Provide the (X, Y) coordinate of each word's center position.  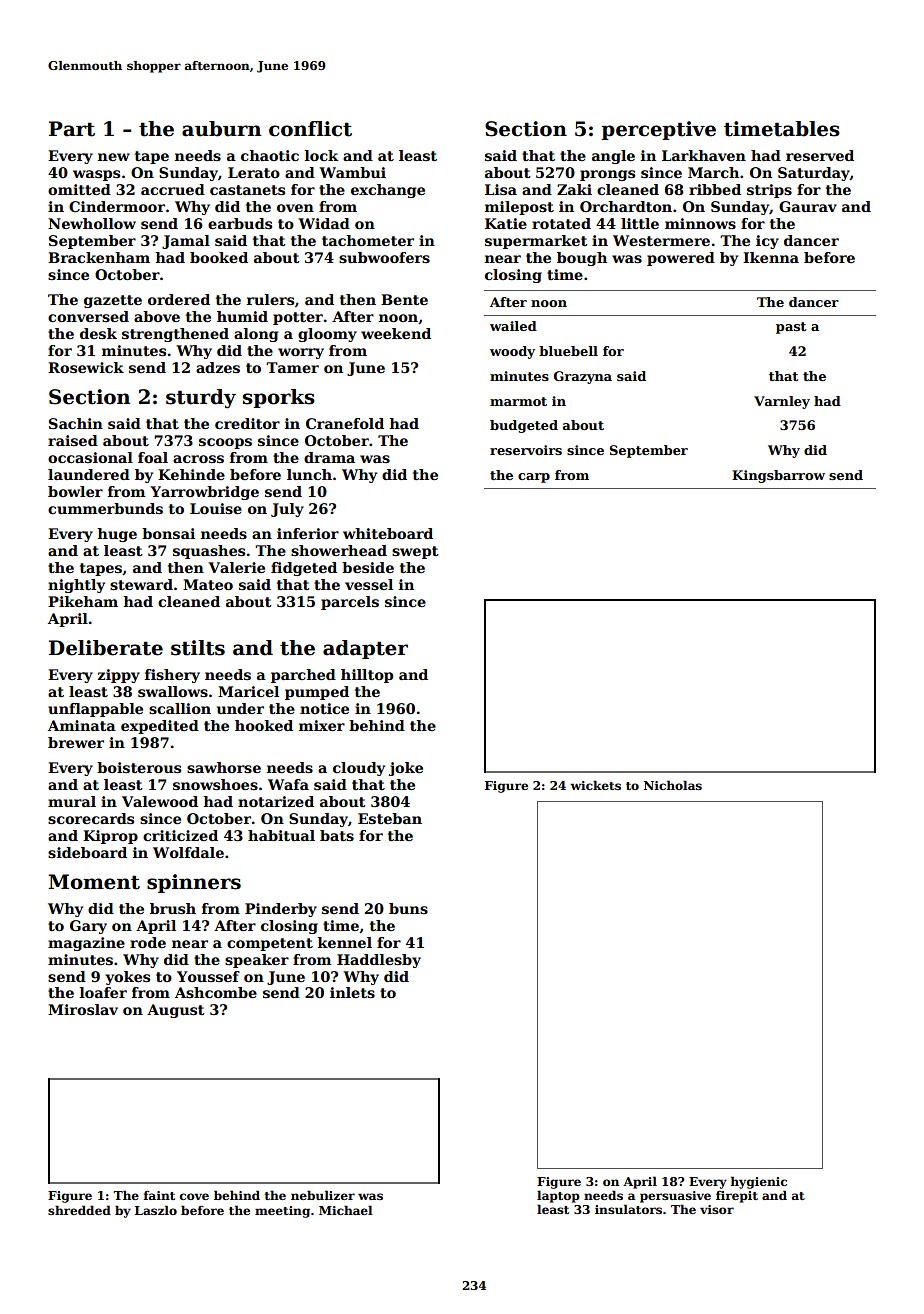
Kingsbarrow (778, 476)
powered (681, 259)
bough (582, 259)
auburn (222, 129)
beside (368, 567)
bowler (75, 491)
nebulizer (323, 1195)
